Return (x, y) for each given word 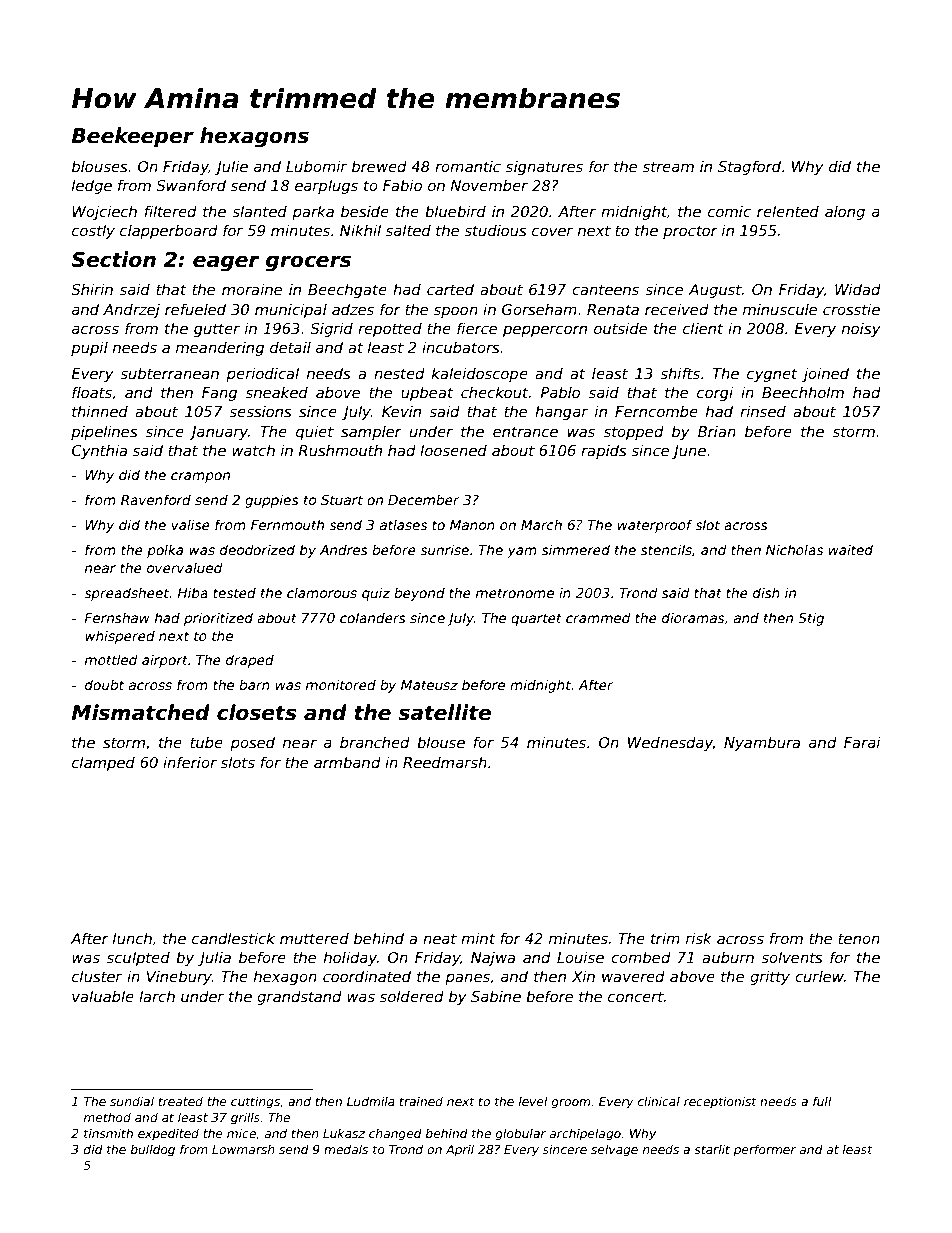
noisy (861, 330)
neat (440, 938)
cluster (97, 976)
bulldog (153, 1150)
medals (346, 1149)
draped (250, 661)
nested (399, 373)
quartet (536, 619)
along (845, 213)
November (489, 185)
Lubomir (316, 166)
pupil (89, 348)
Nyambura (762, 743)
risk (699, 938)
